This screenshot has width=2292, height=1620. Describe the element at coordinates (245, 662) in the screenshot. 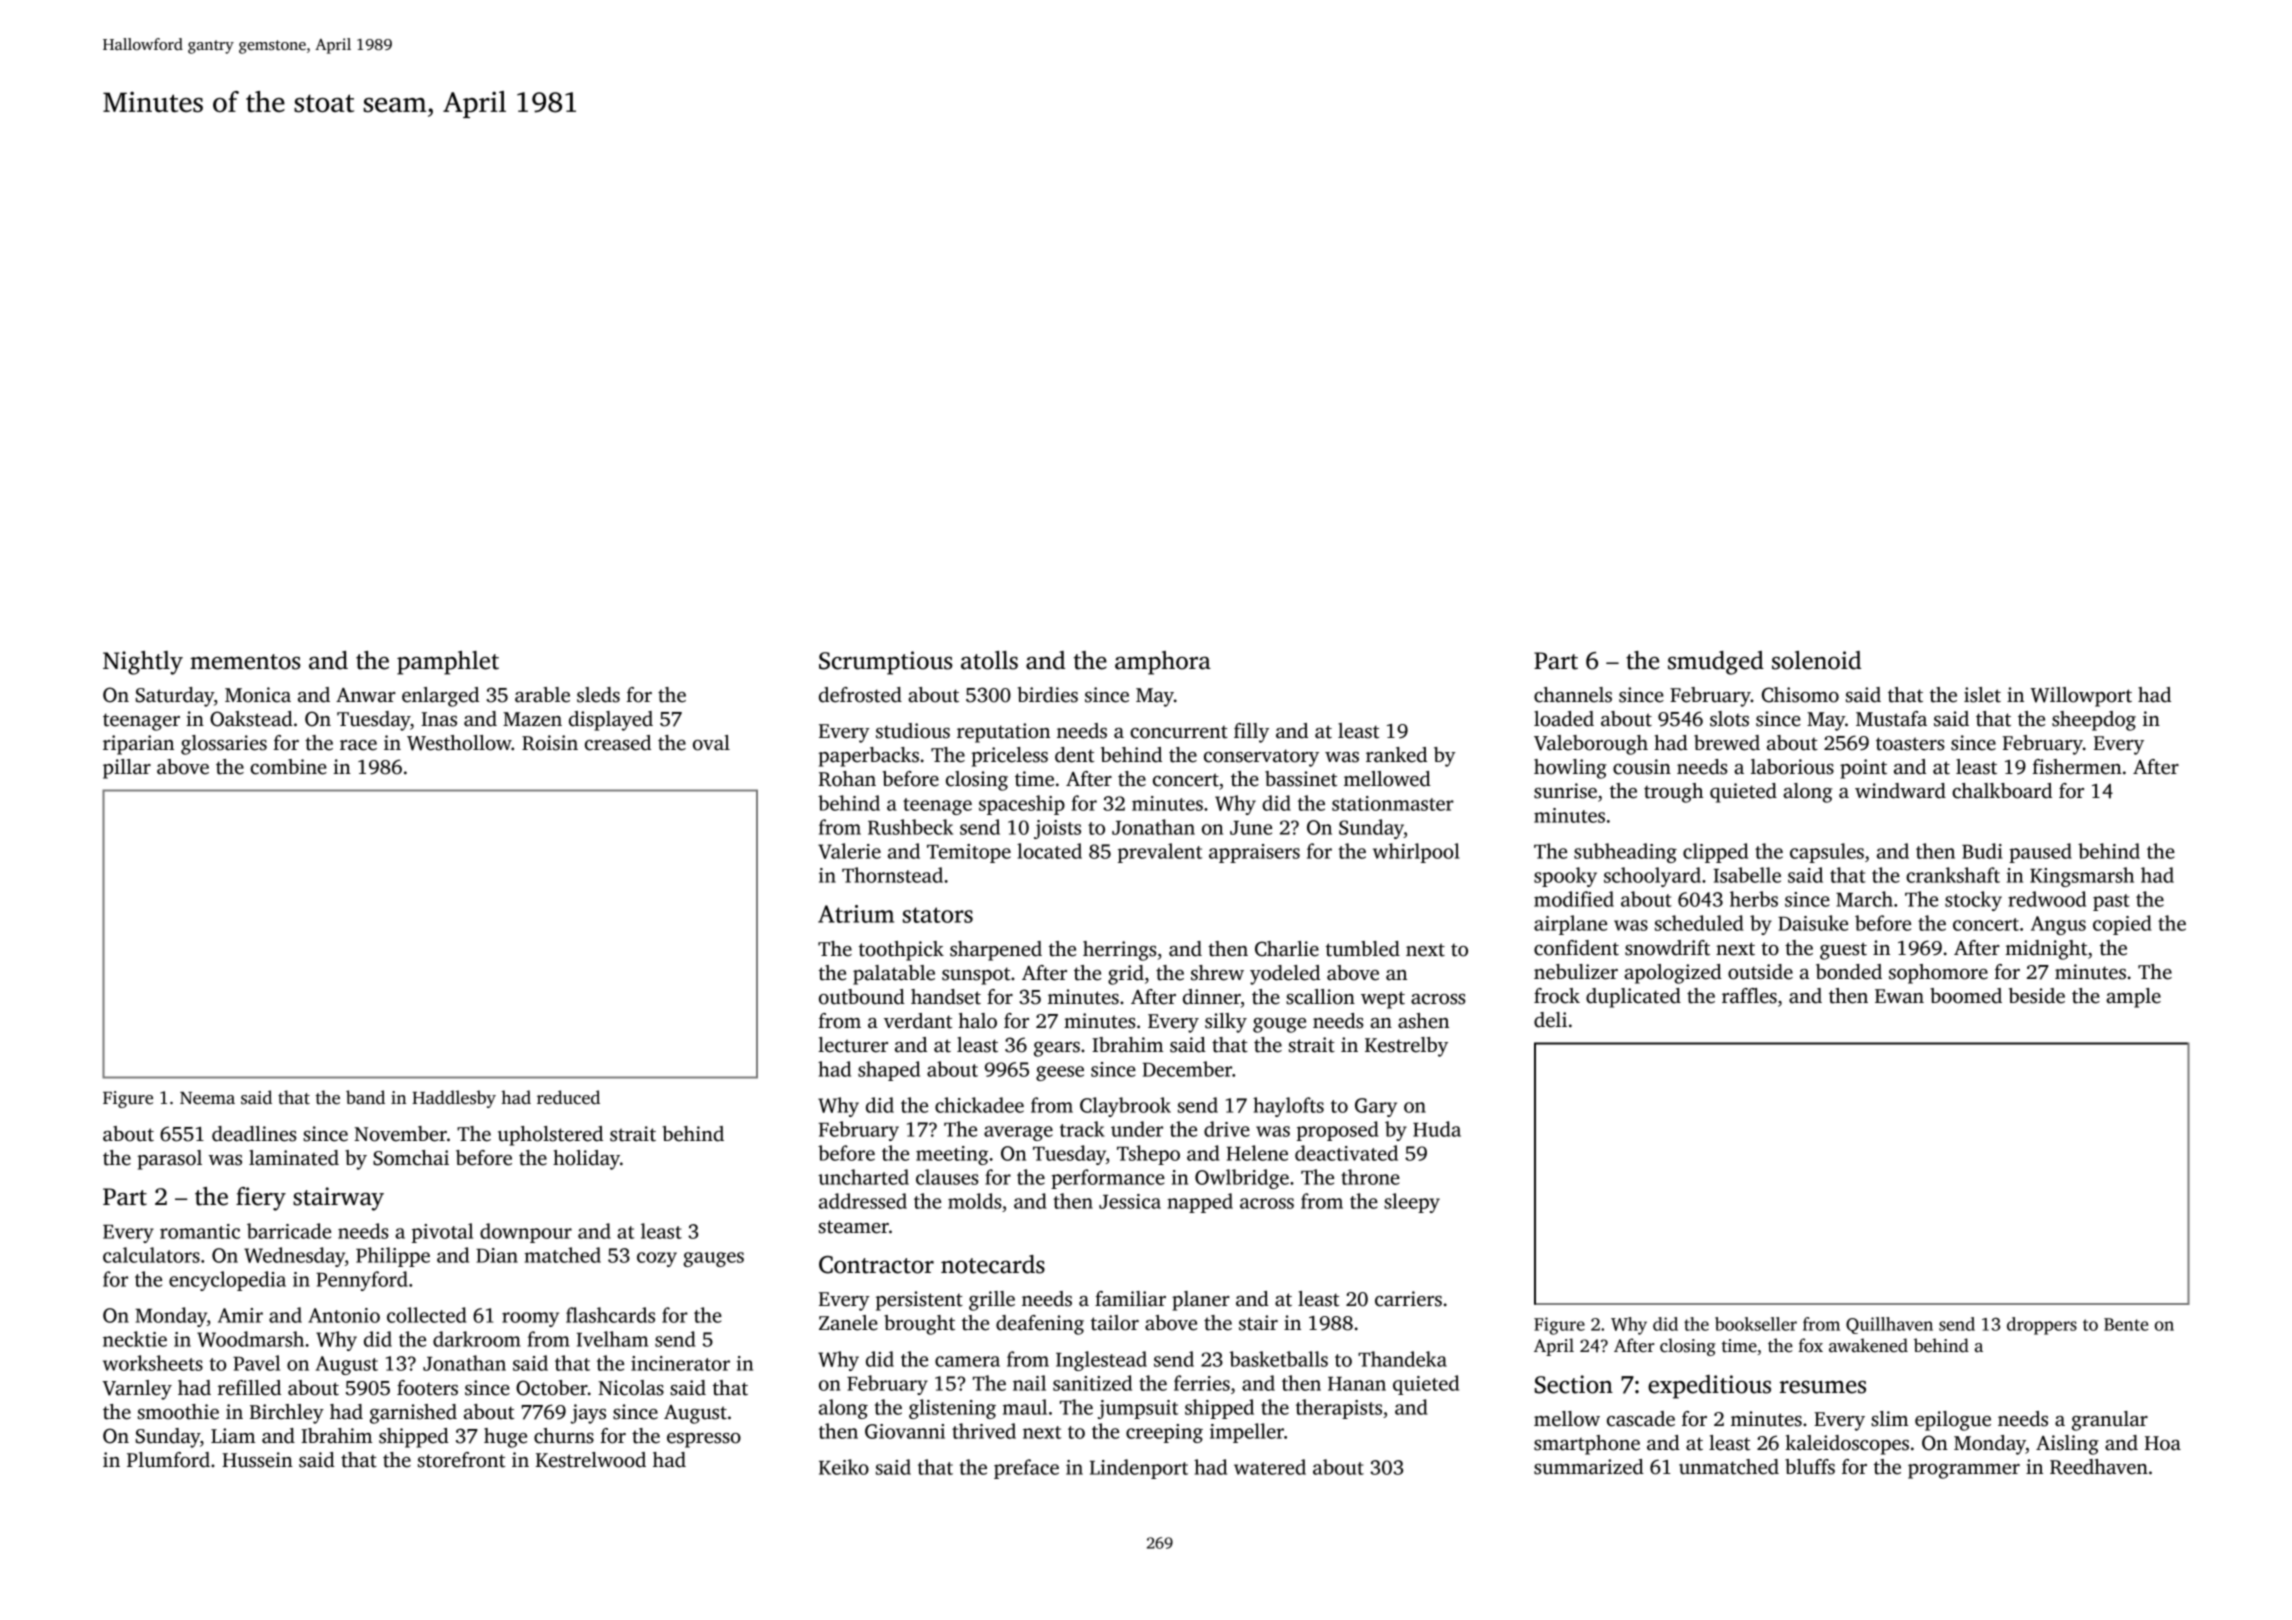

I see `mementos` at that location.
